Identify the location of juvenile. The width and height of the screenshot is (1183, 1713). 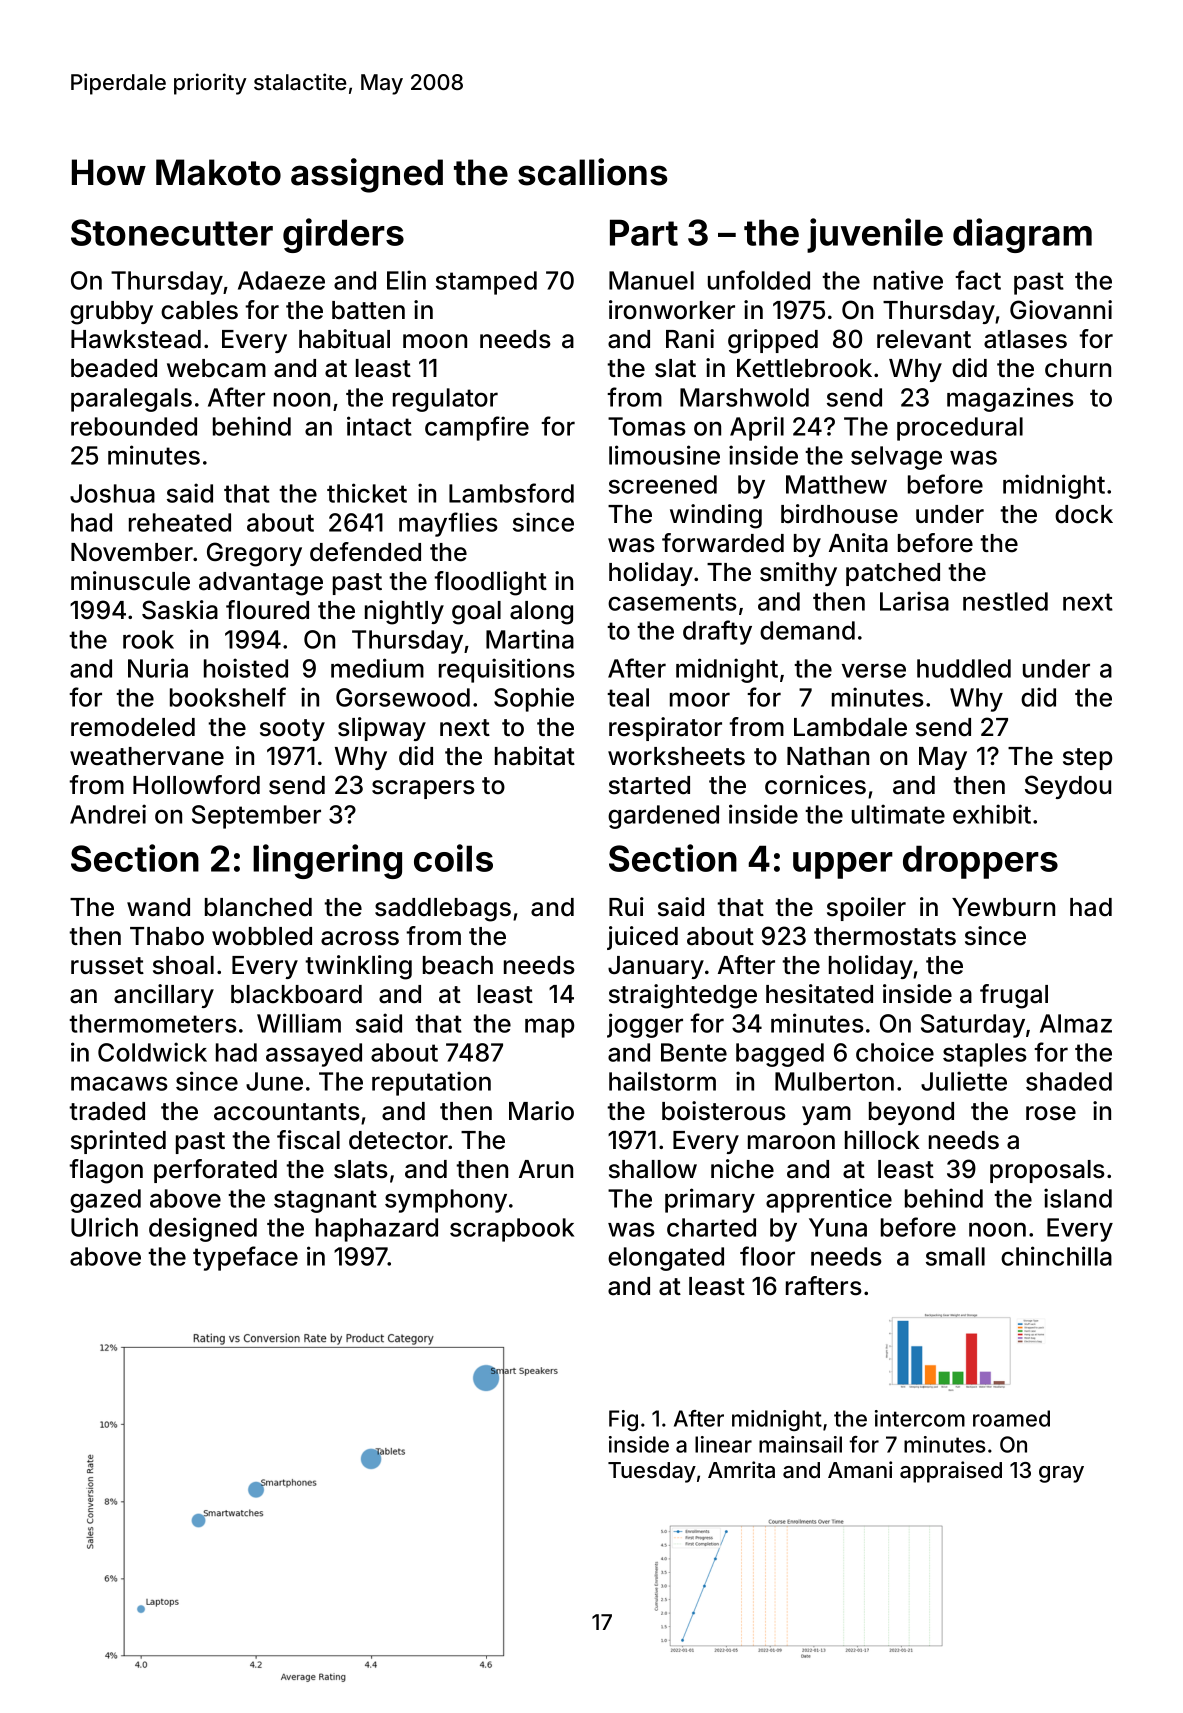
(875, 235).
